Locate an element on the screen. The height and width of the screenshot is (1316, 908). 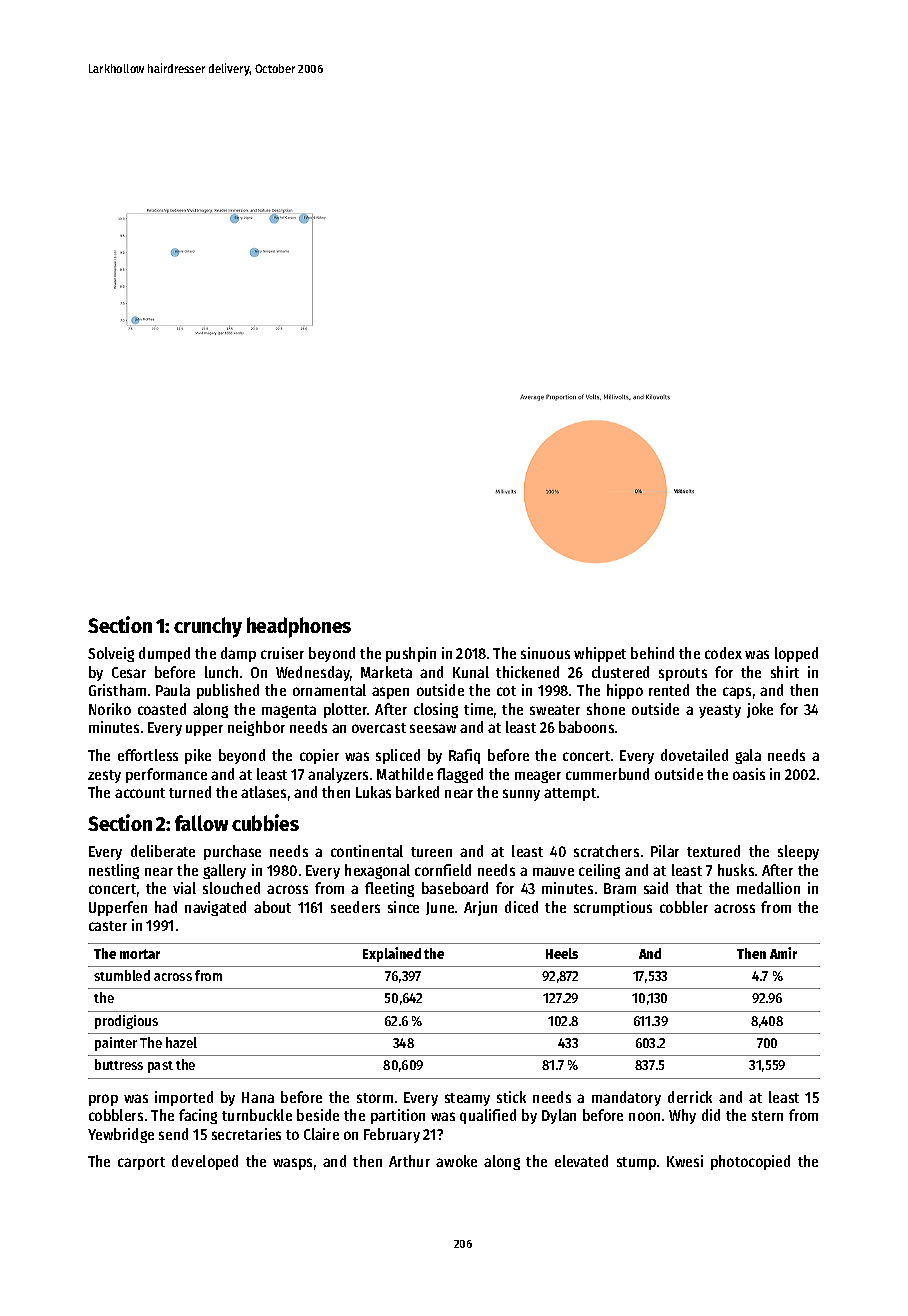
derrick is located at coordinates (690, 1097).
